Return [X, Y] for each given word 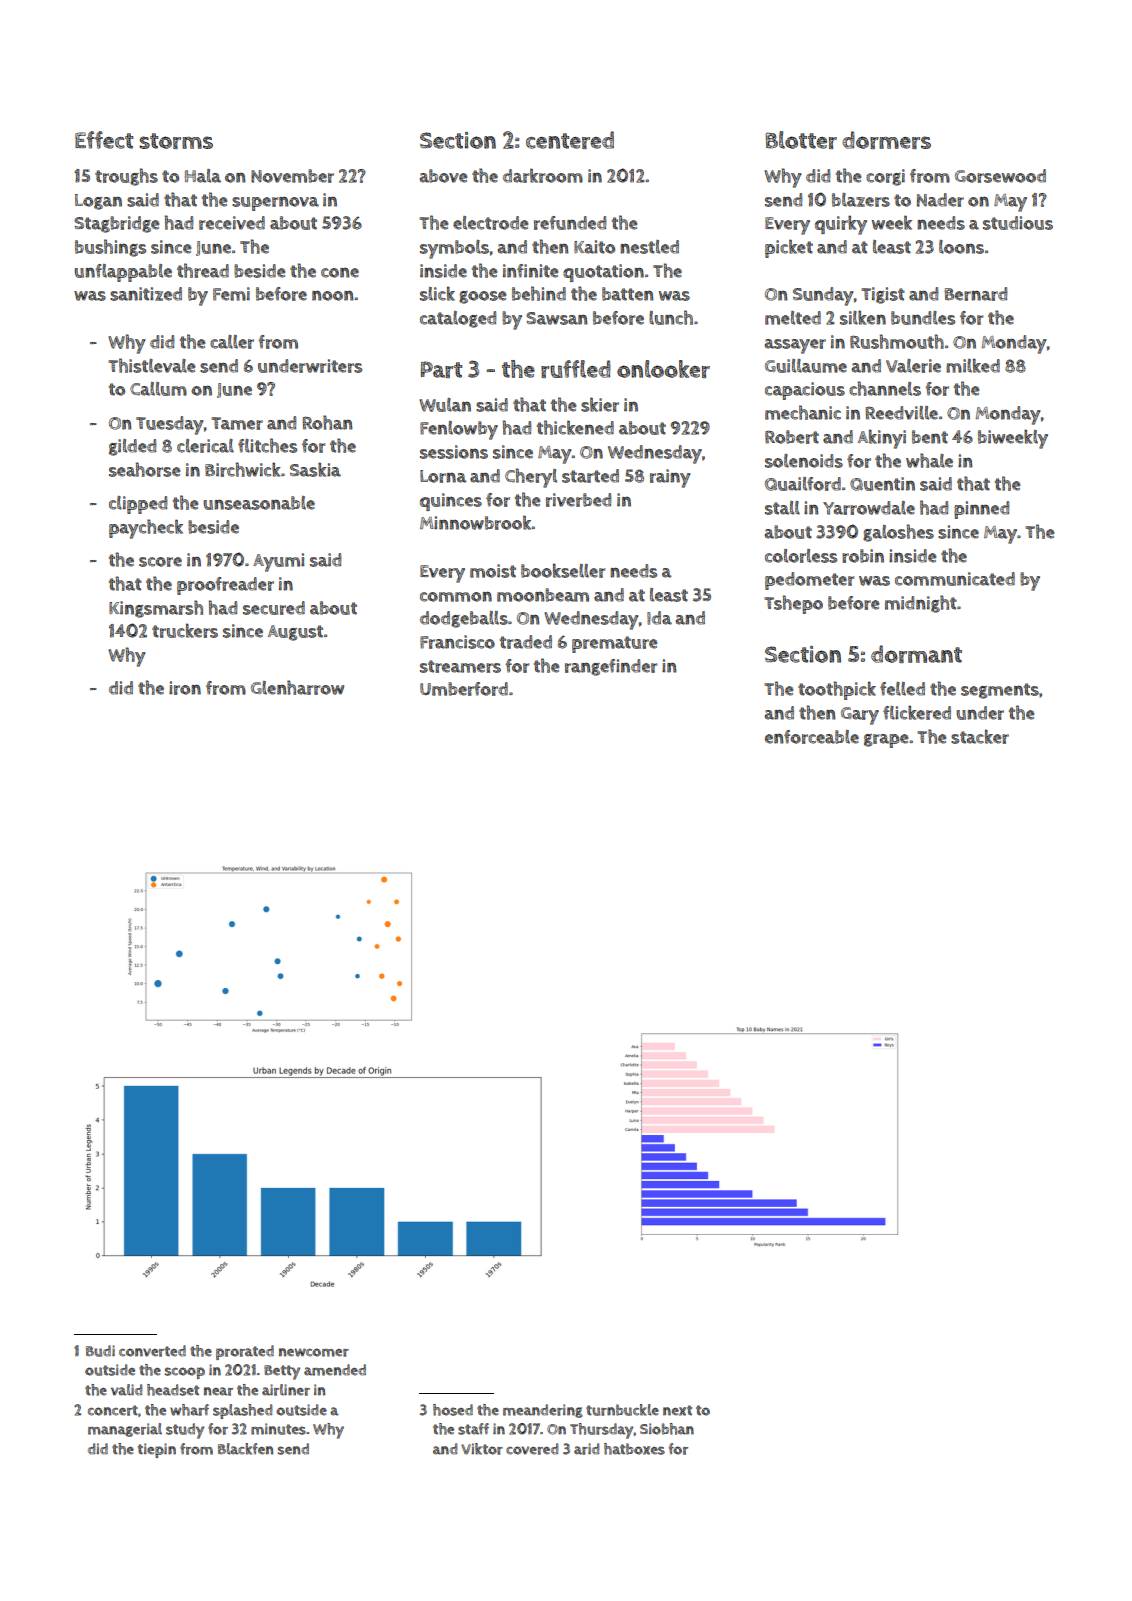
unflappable [123, 273]
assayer [795, 346]
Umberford [464, 689]
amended [335, 1370]
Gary [860, 716]
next [677, 1410]
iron [185, 688]
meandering [543, 1411]
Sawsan [557, 318]
